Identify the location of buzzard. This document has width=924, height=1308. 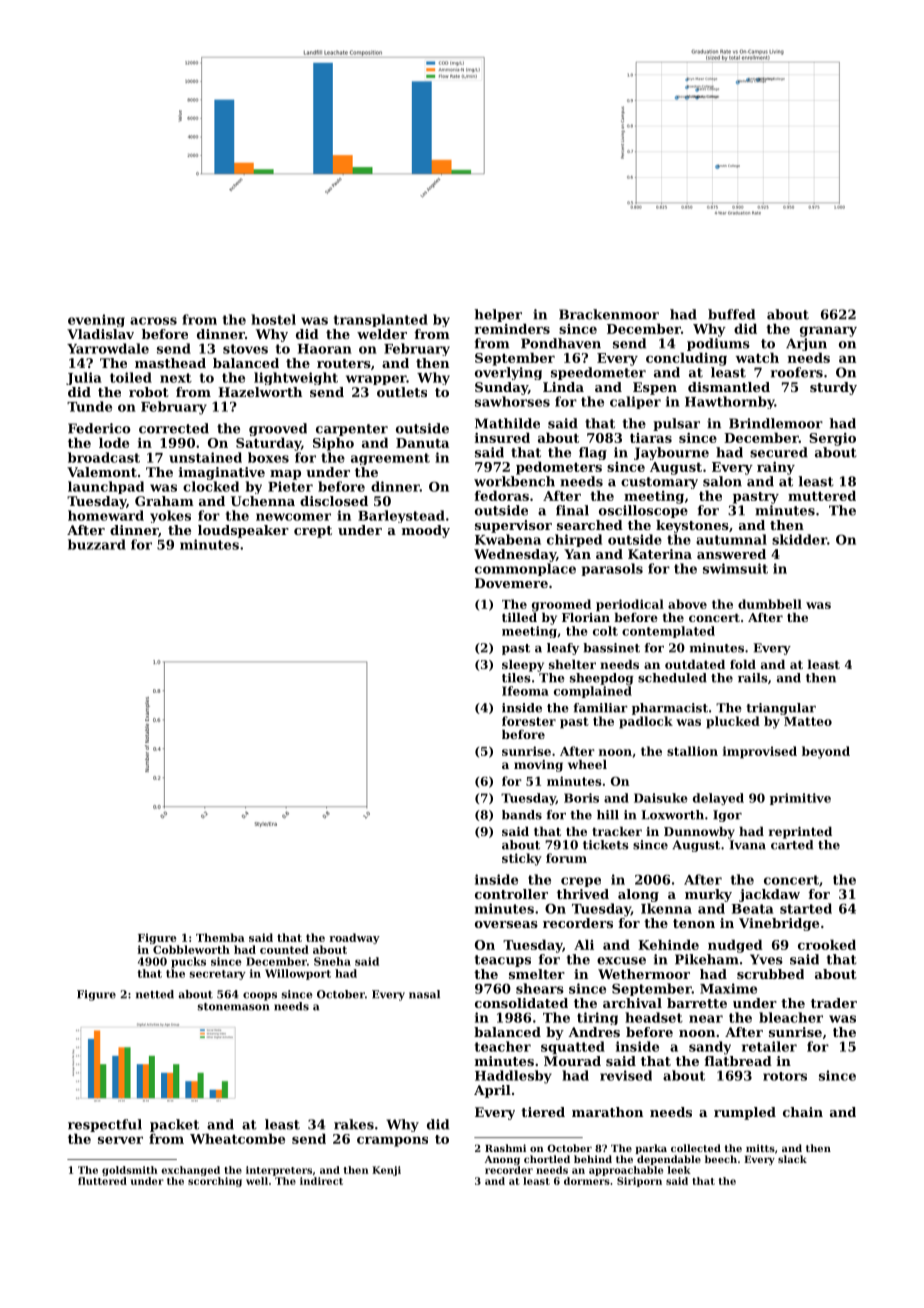
(97, 544).
